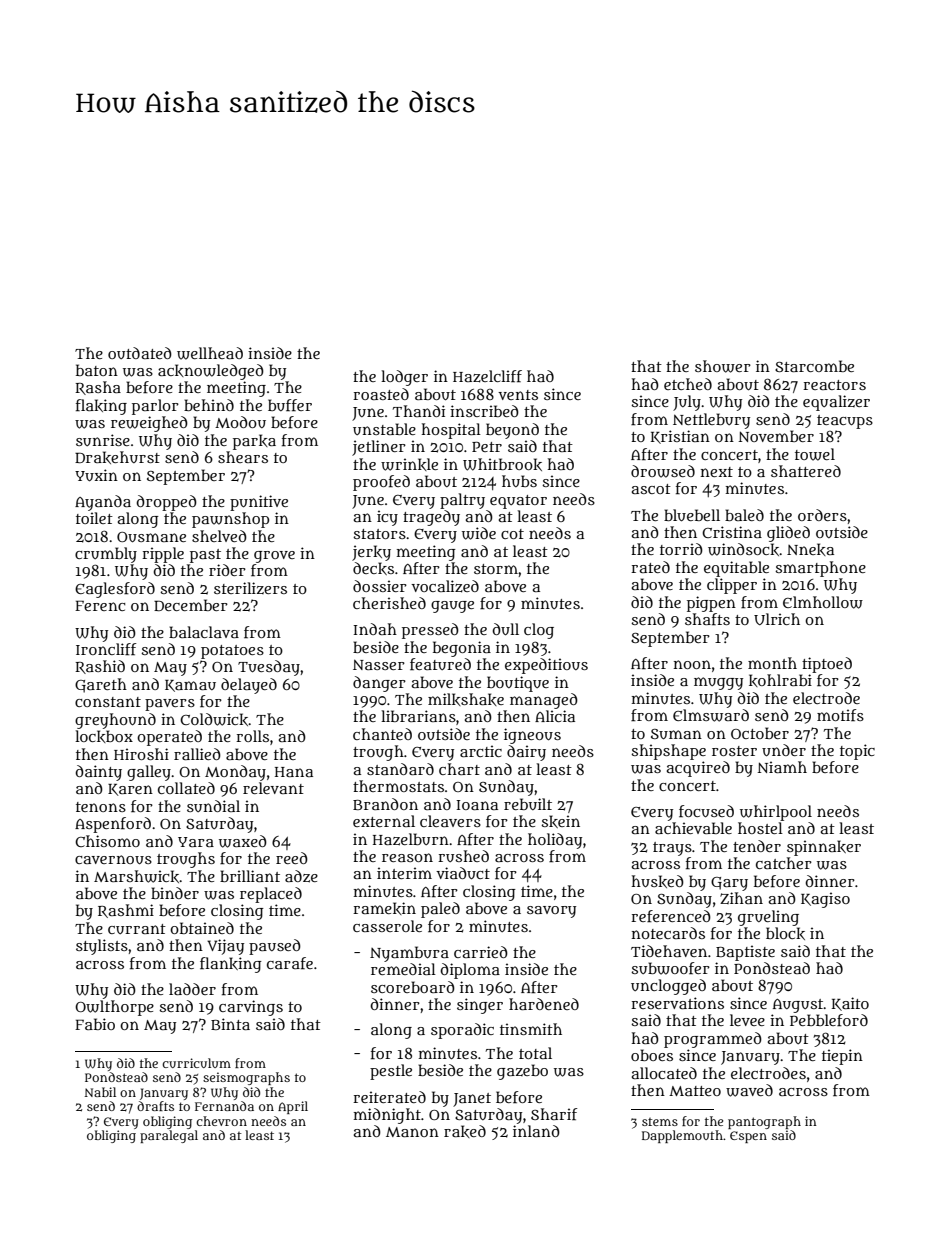  I want to click on Fernanda, so click(224, 1106).
